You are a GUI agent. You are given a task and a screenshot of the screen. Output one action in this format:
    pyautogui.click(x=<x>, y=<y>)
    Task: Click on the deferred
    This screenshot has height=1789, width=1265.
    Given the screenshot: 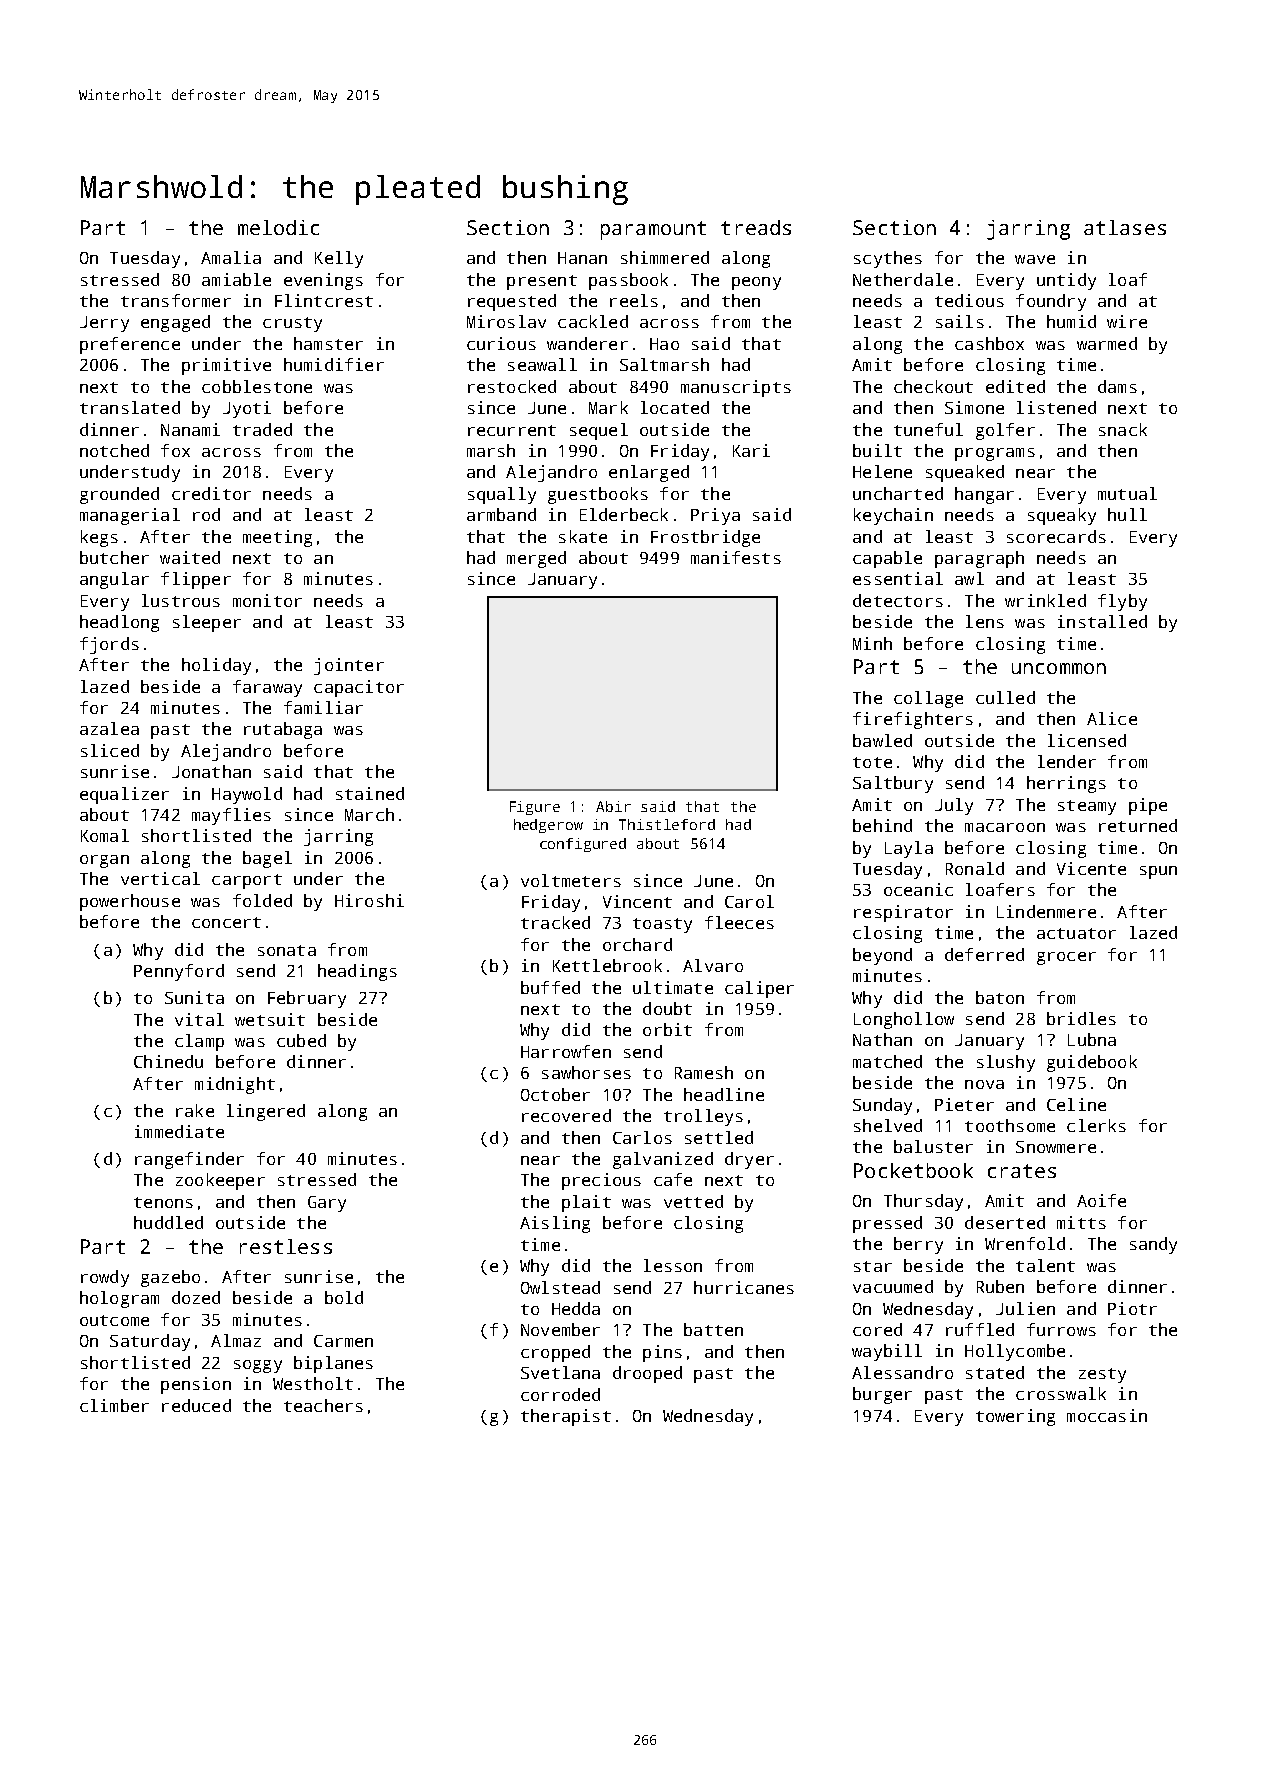 What is the action you would take?
    pyautogui.click(x=984, y=954)
